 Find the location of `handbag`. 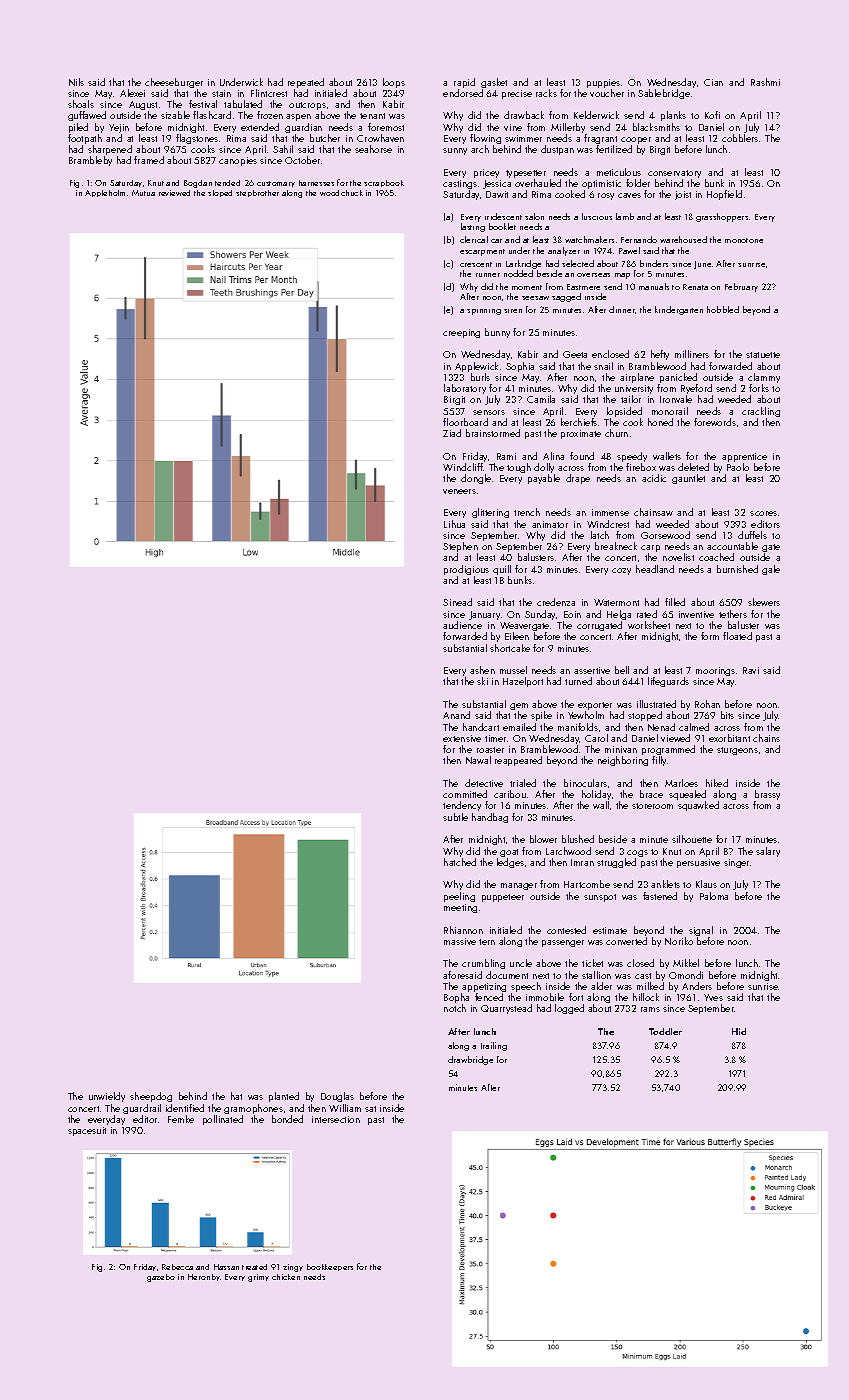

handbag is located at coordinates (490, 818).
